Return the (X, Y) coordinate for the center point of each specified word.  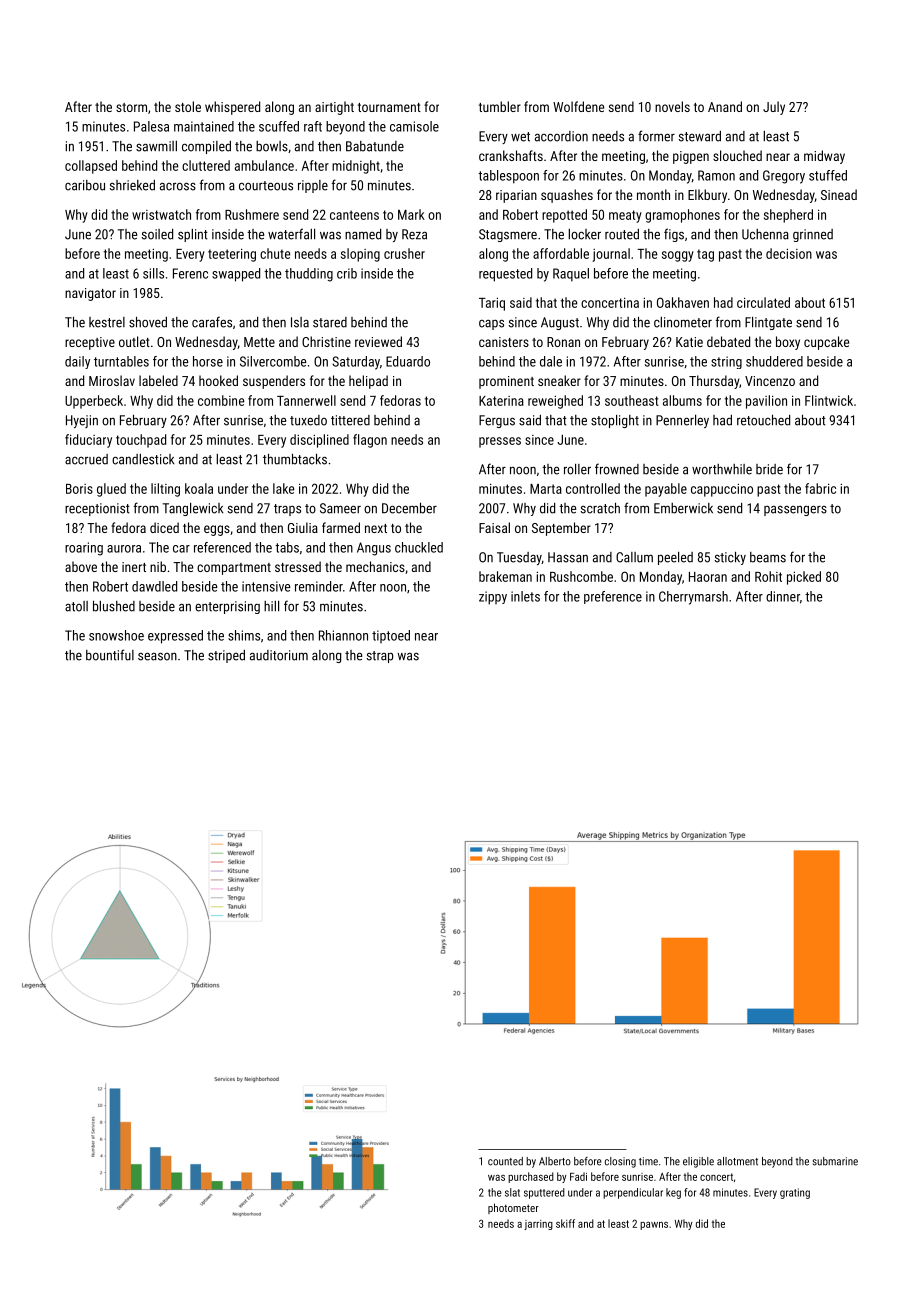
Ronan (563, 342)
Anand (725, 106)
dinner (783, 596)
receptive (90, 343)
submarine (835, 1161)
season (157, 656)
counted (505, 1161)
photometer (513, 1208)
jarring (538, 1225)
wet (520, 137)
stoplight (615, 421)
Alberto (555, 1161)
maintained (204, 126)
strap (380, 657)
